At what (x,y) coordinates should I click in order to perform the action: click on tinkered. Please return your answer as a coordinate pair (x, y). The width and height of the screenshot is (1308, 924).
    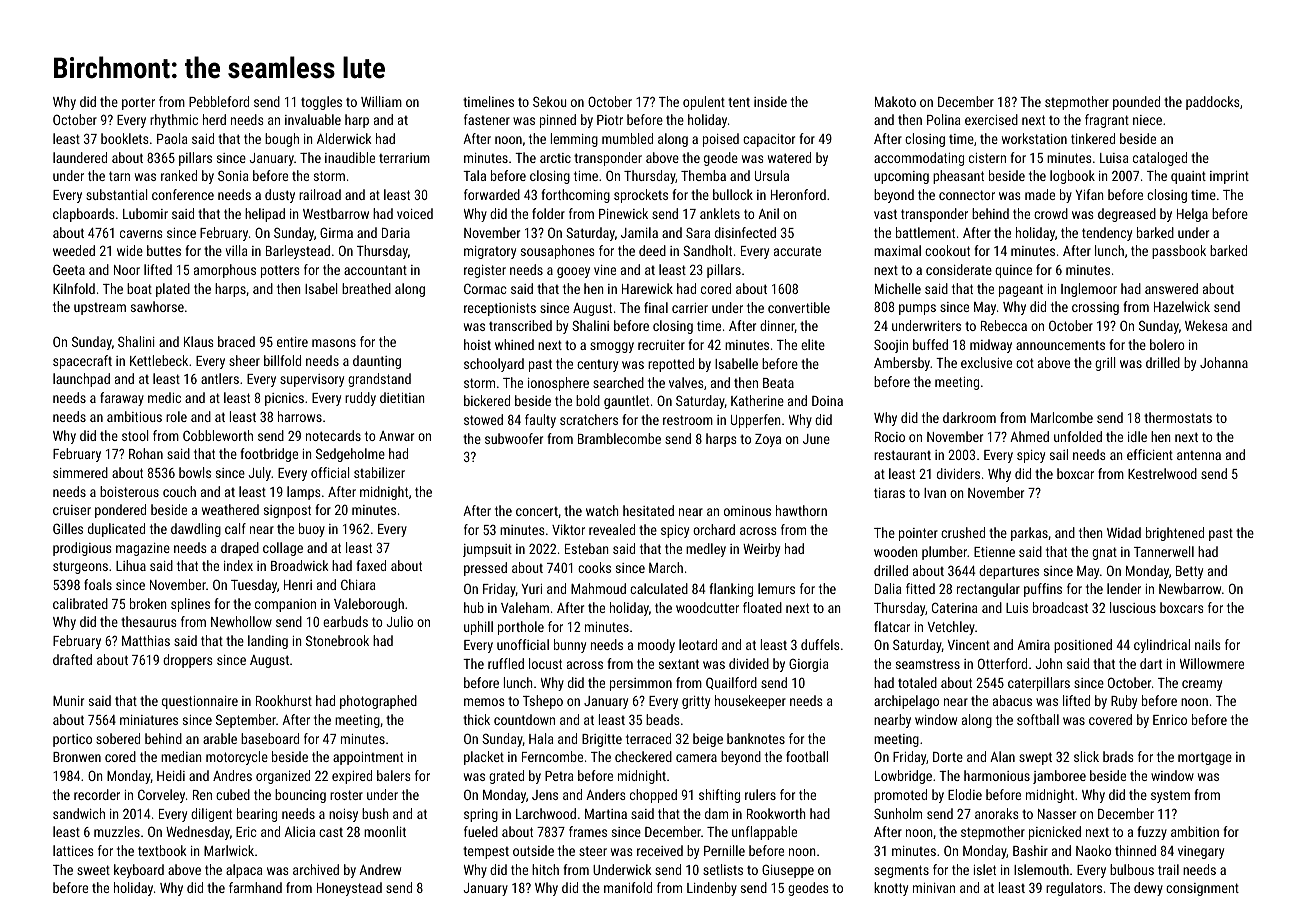
    Looking at the image, I should click on (1093, 138).
